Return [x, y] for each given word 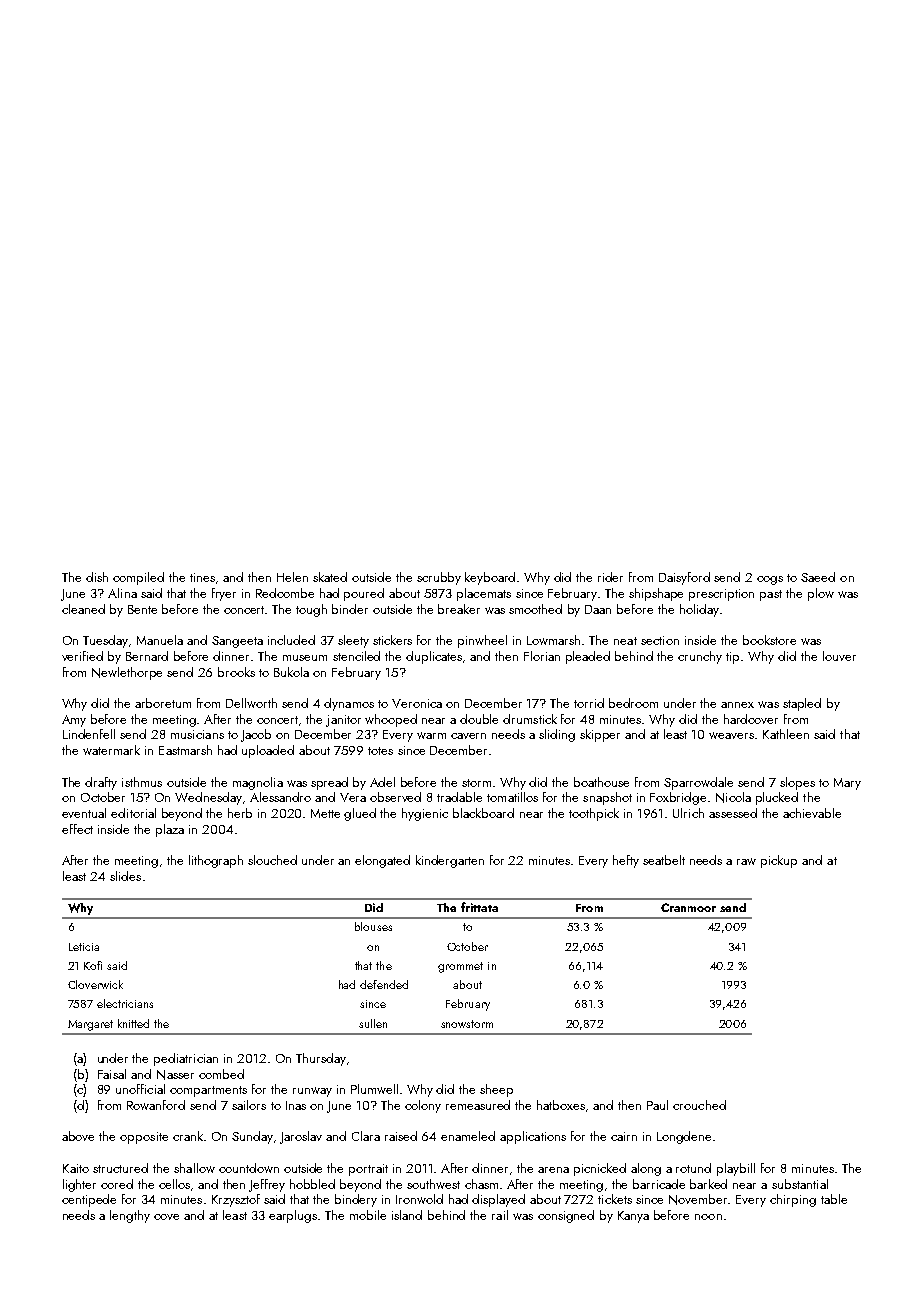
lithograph [216, 861]
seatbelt [664, 860]
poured [364, 594]
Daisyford [684, 578]
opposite [144, 1138]
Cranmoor [688, 907]
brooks [236, 672]
